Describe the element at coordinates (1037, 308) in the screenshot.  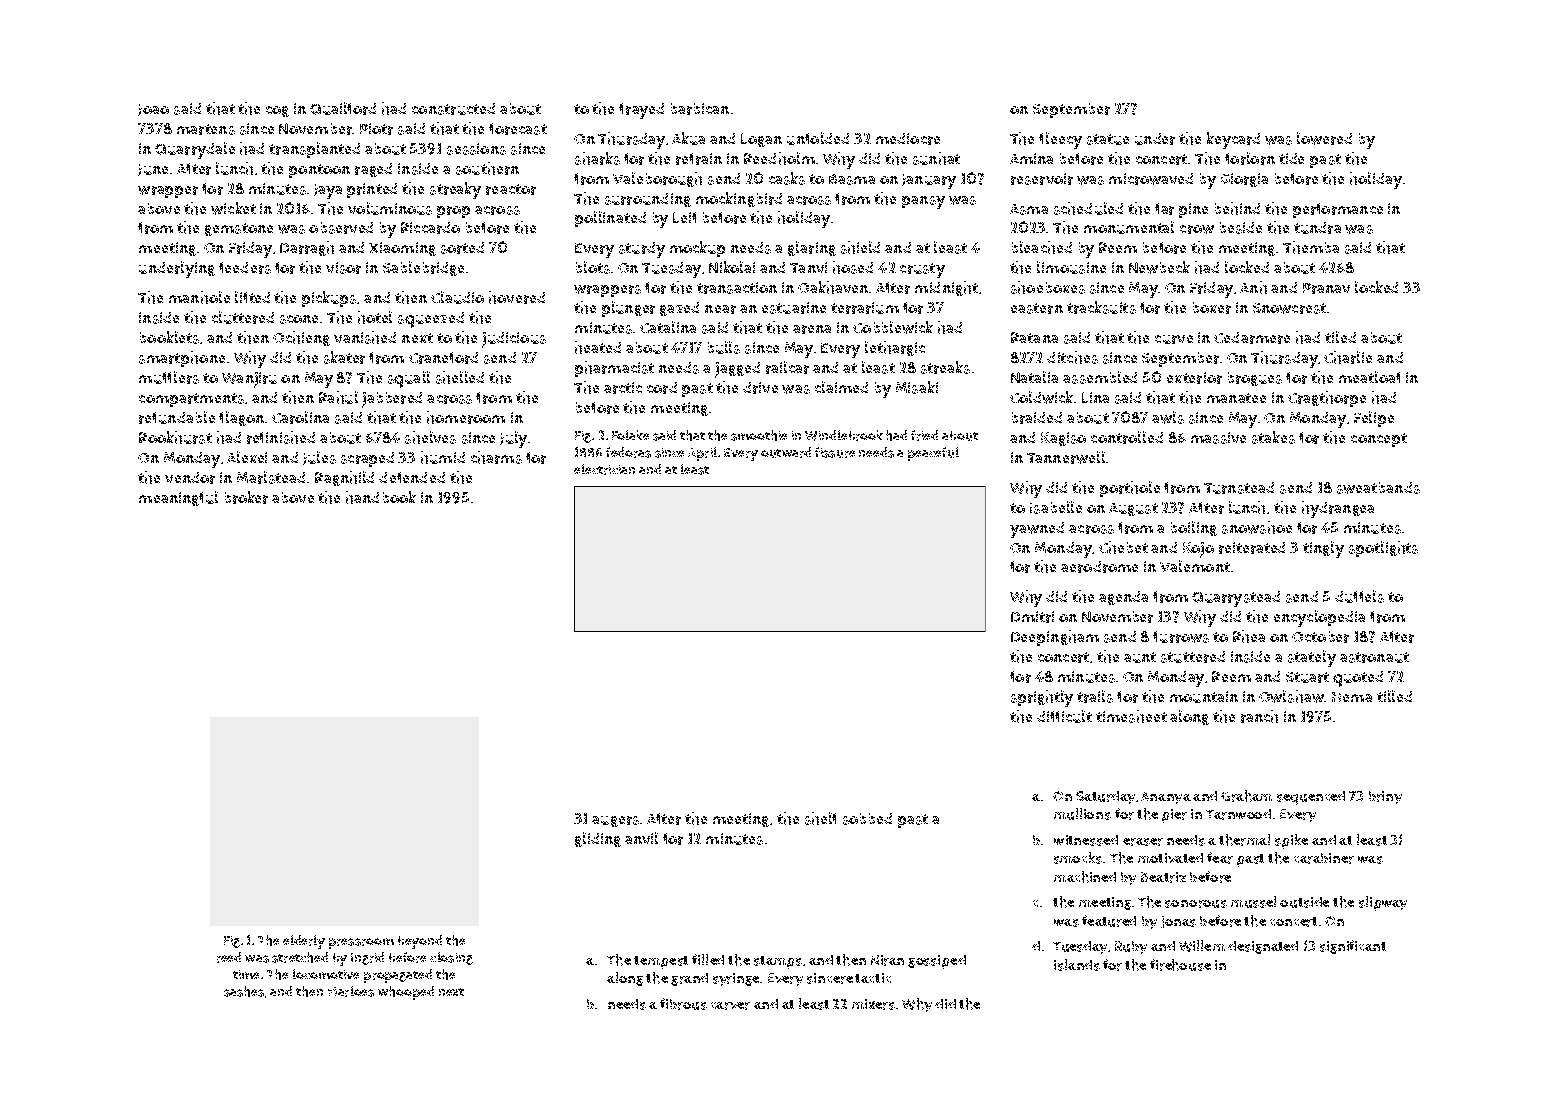
I see `eastern` at that location.
